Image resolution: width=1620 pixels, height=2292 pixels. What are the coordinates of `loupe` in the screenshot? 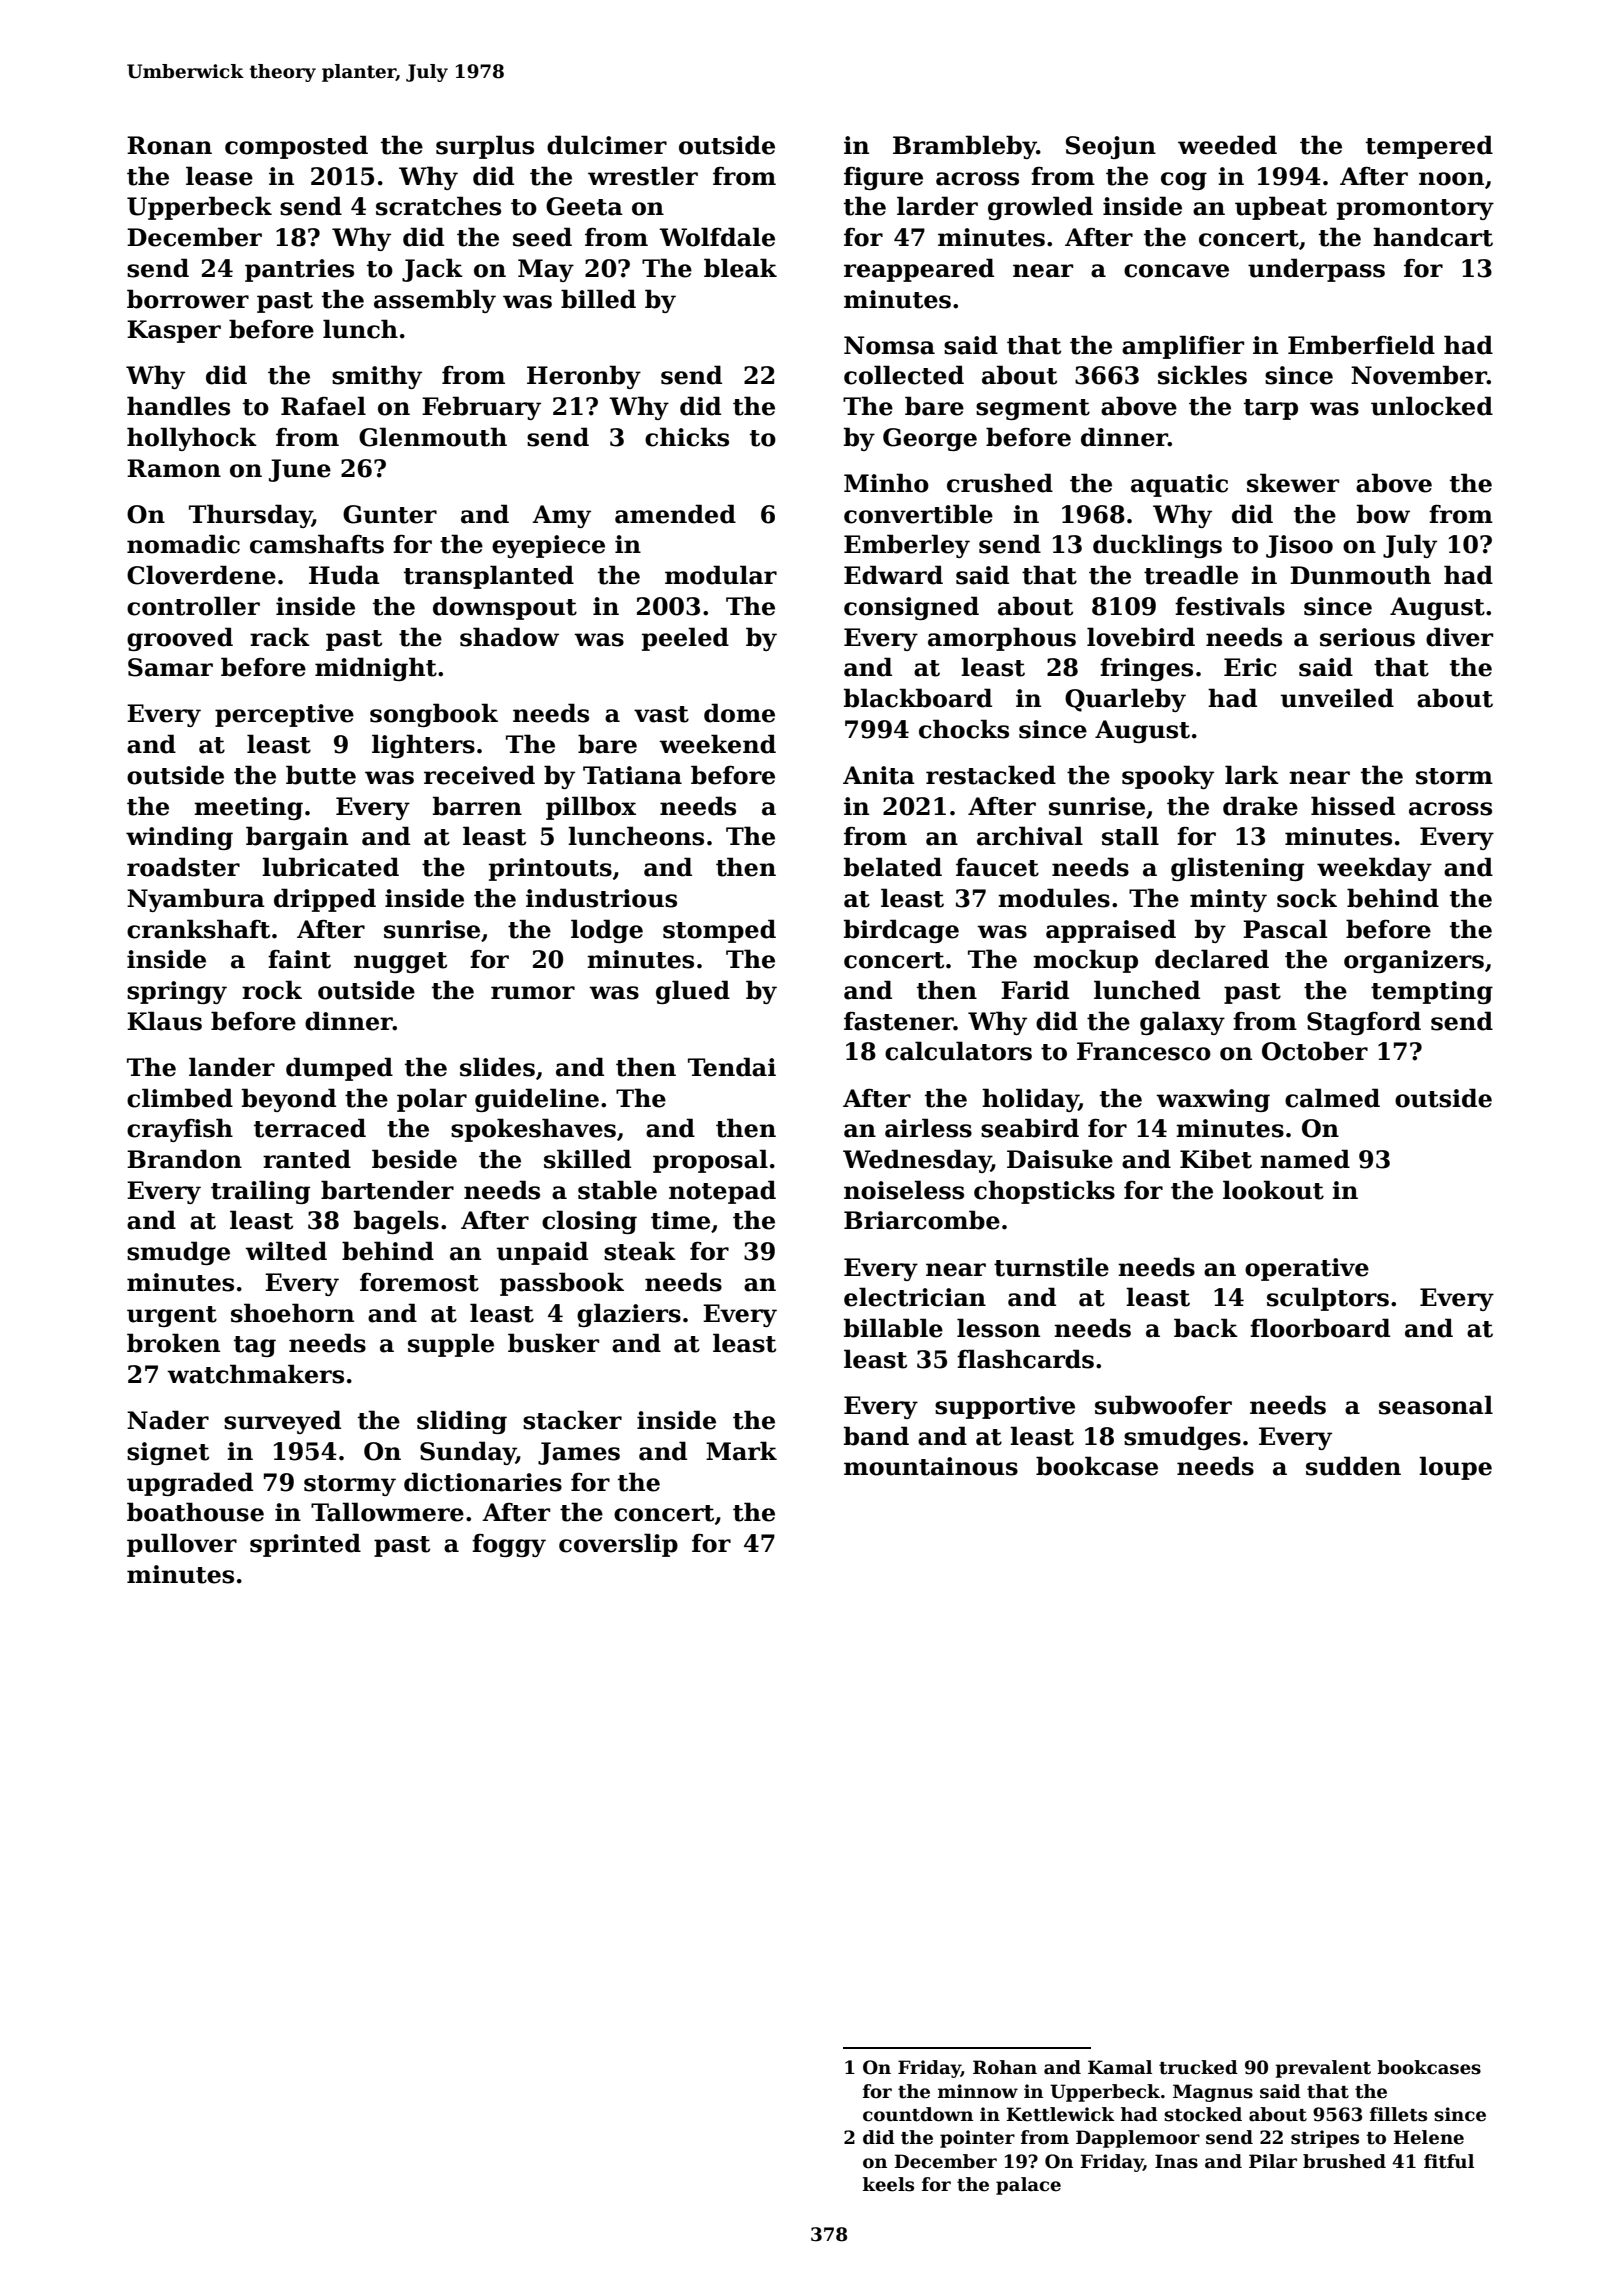 It's located at (1455, 1468).
